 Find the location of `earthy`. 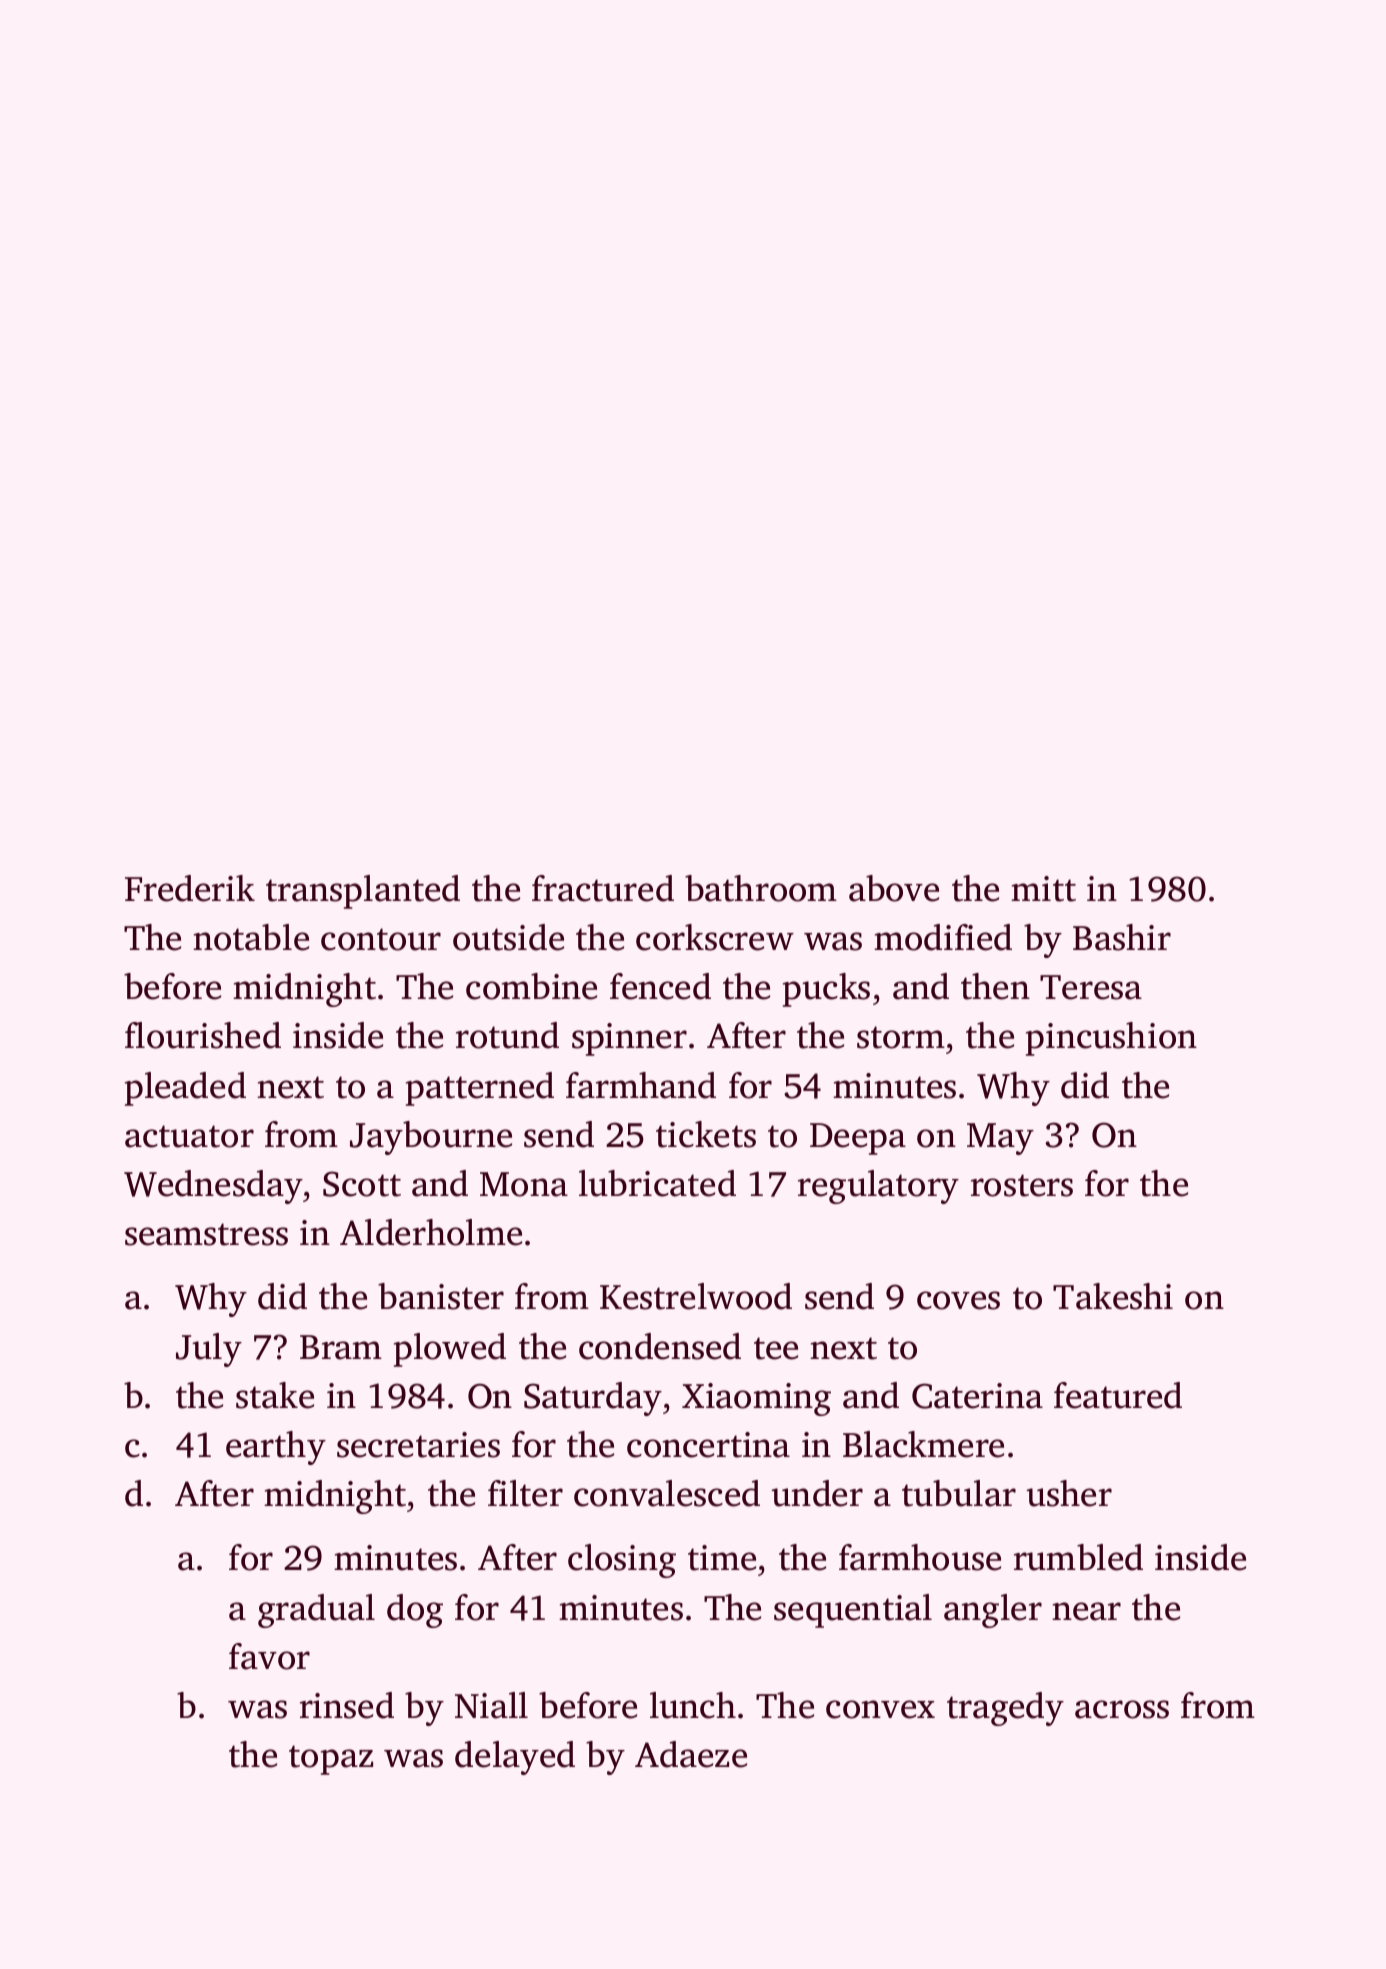

earthy is located at coordinates (276, 1448).
